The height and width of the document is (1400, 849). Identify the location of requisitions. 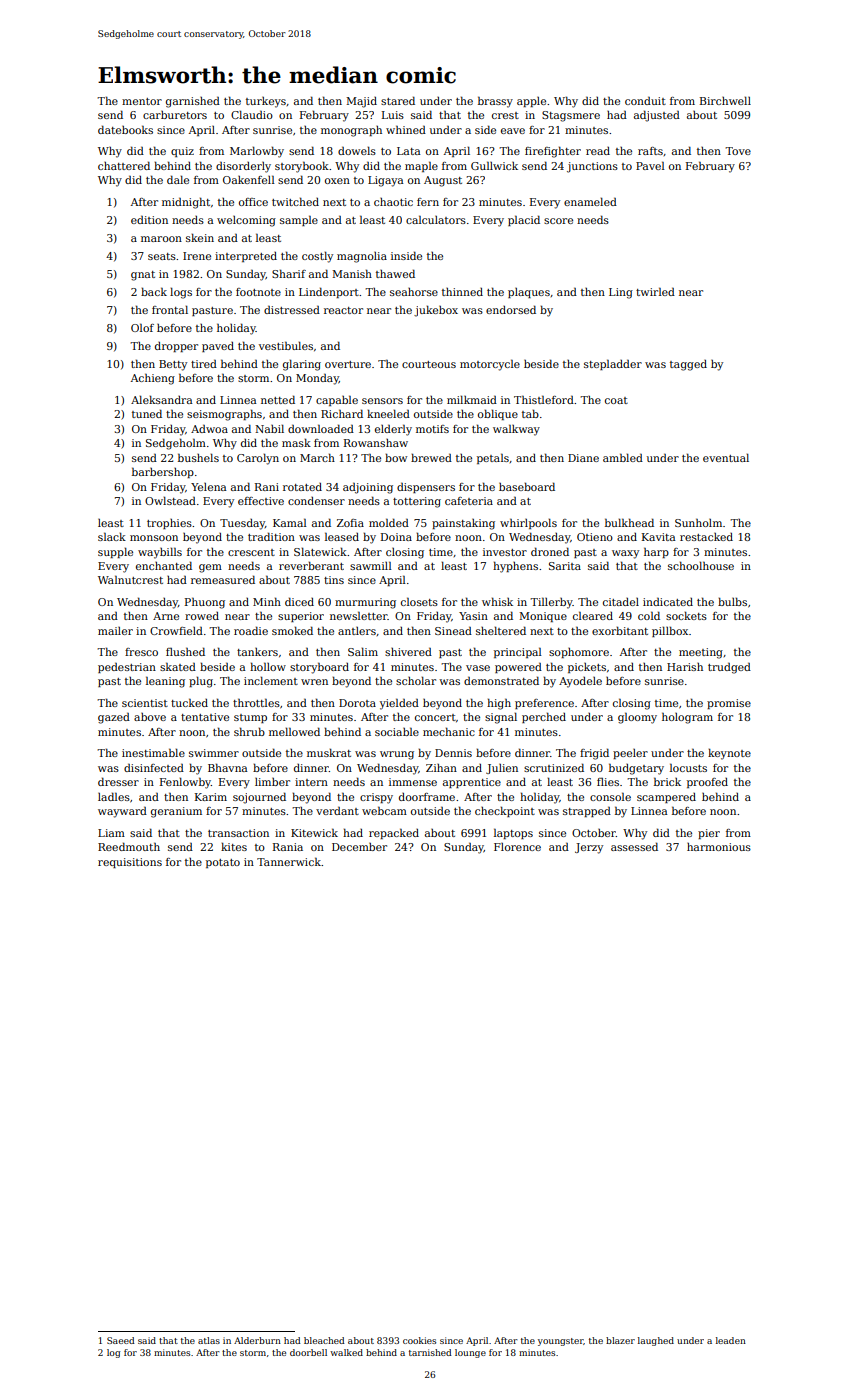
(130, 863).
